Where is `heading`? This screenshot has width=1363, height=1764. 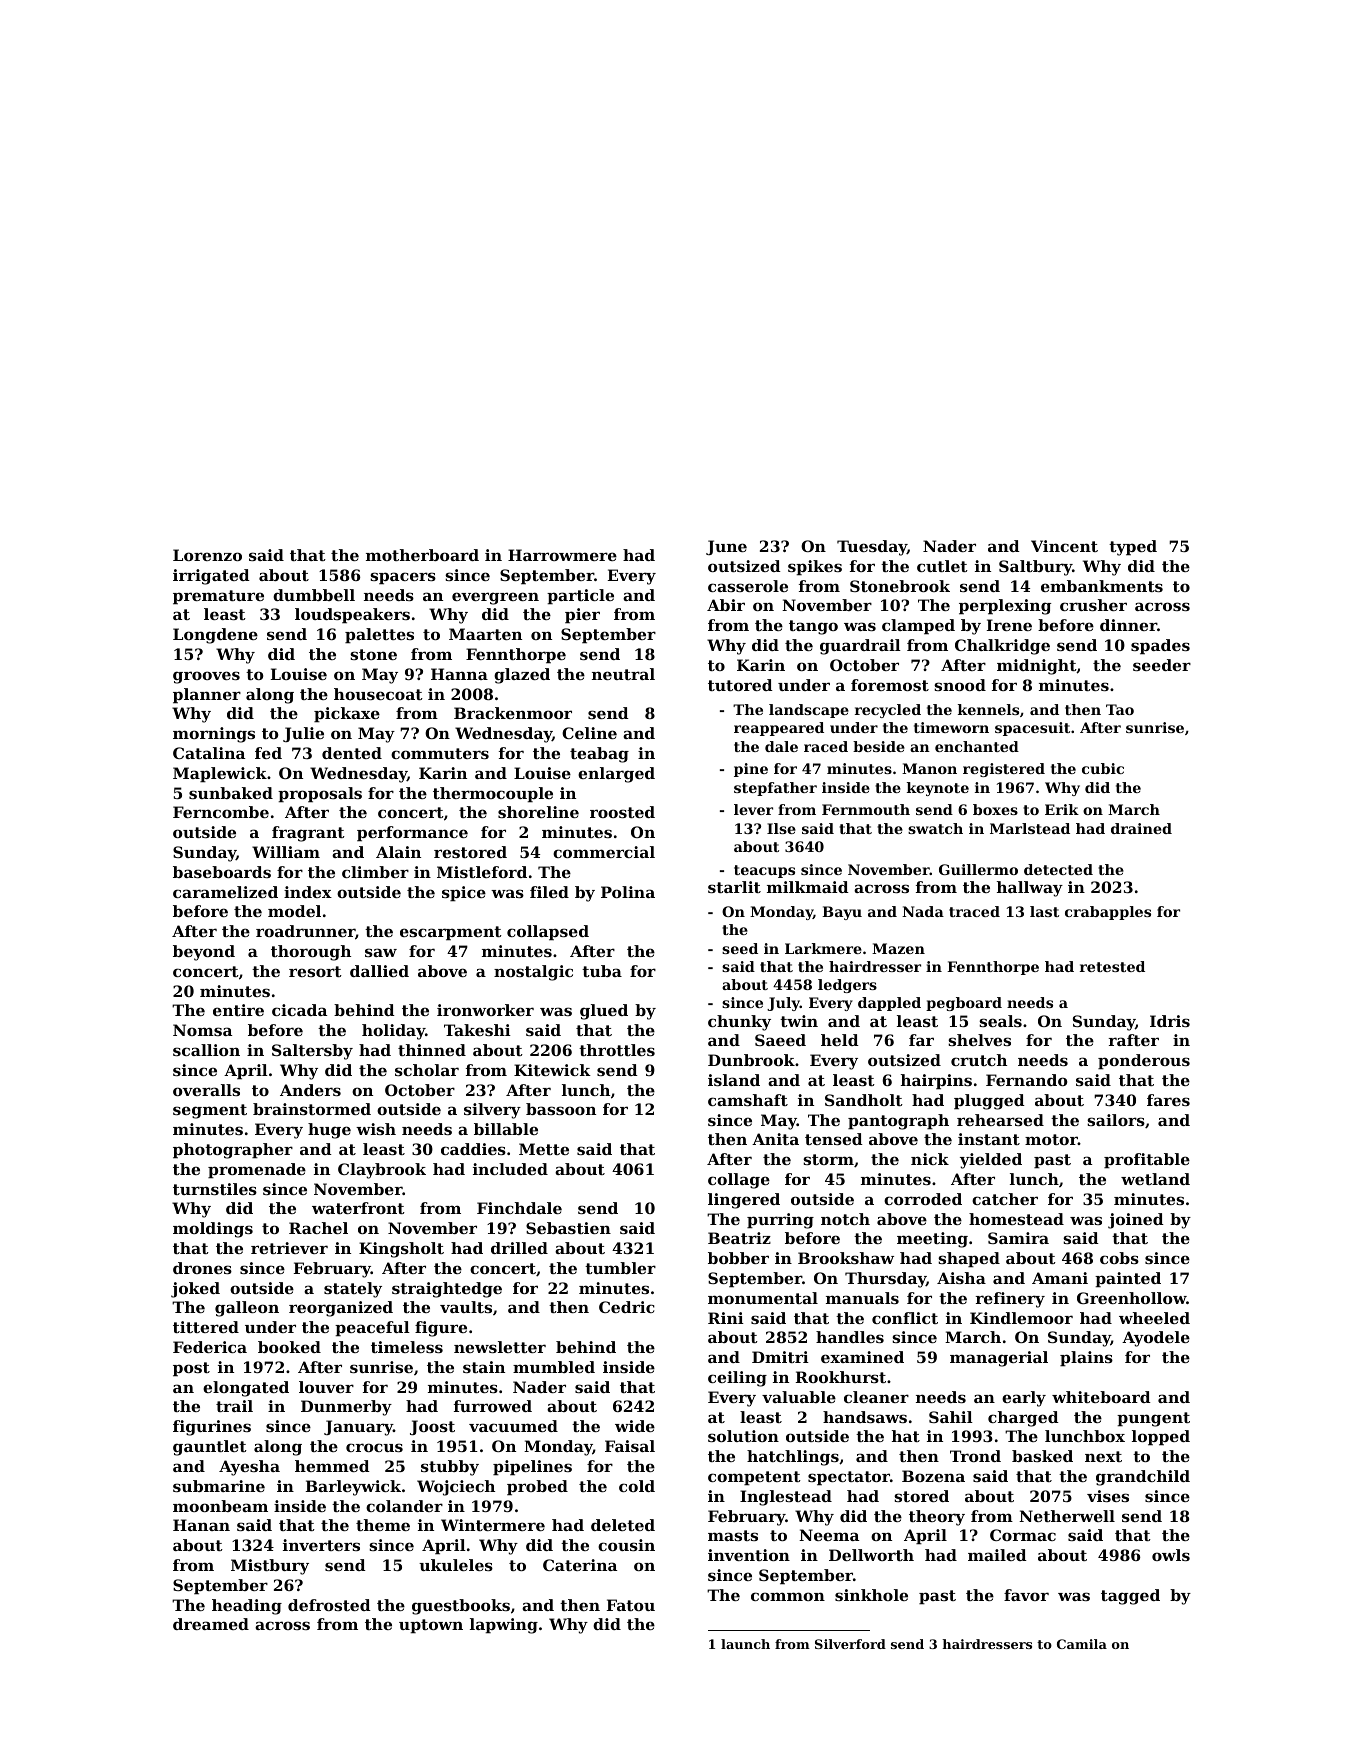 heading is located at coordinates (247, 1607).
